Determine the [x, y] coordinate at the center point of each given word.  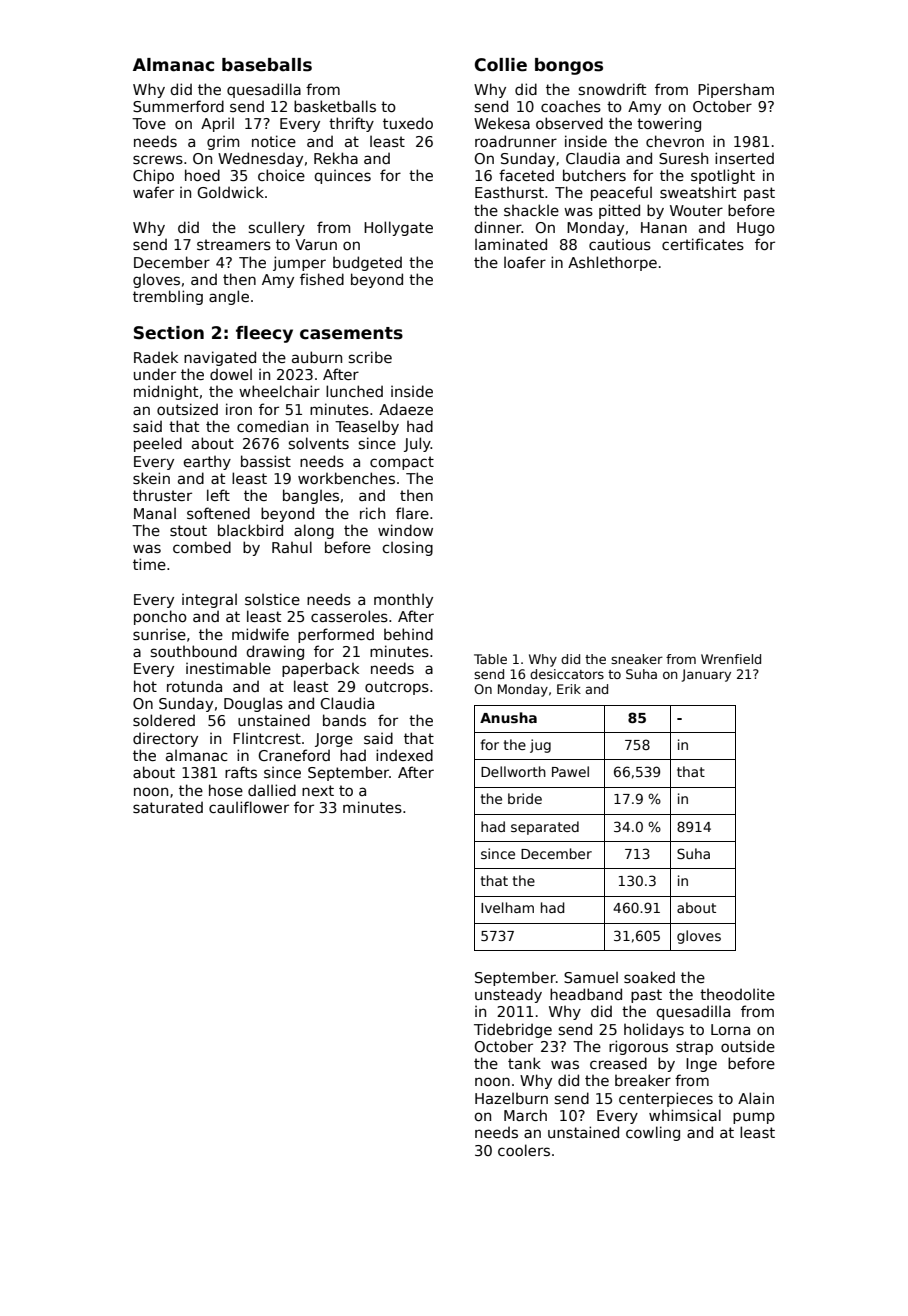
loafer [525, 262]
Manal [155, 513]
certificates [703, 244]
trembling [168, 297]
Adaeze [406, 409]
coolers [524, 1150]
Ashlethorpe [612, 263]
